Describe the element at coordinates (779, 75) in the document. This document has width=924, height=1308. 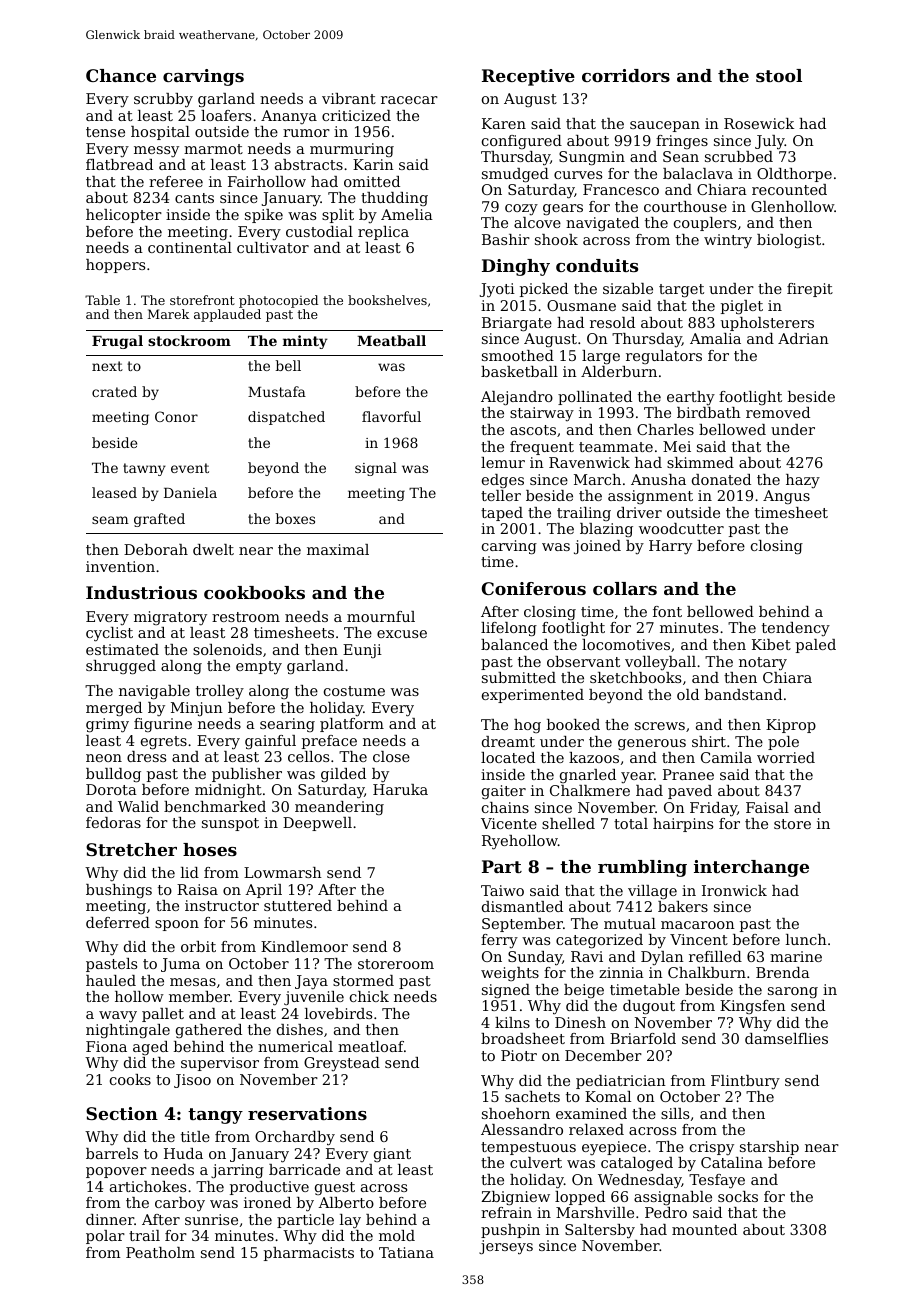
I see `stool` at that location.
